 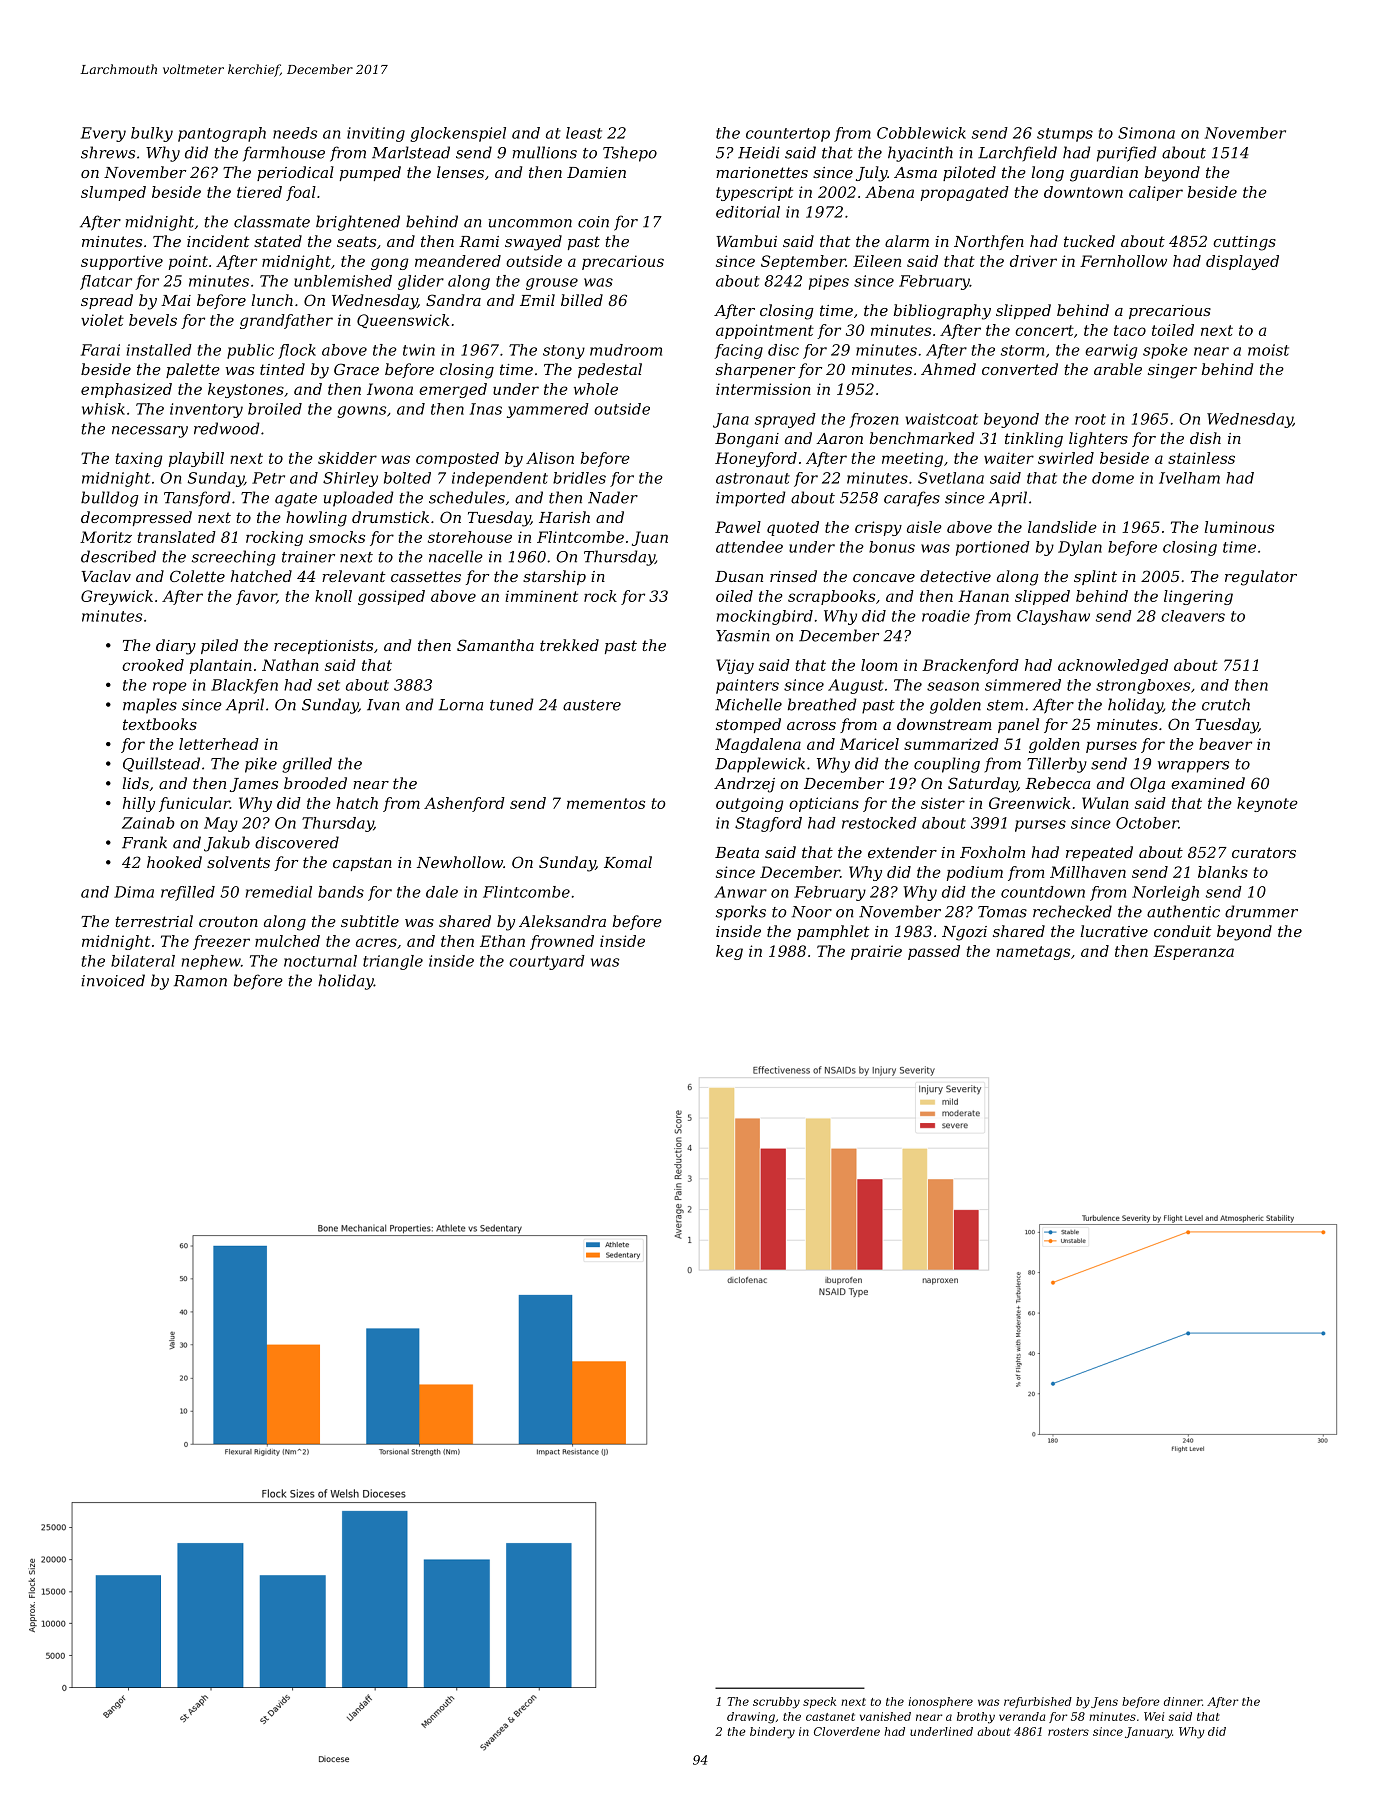 What do you see at coordinates (1239, 527) in the document?
I see `luminous` at bounding box center [1239, 527].
